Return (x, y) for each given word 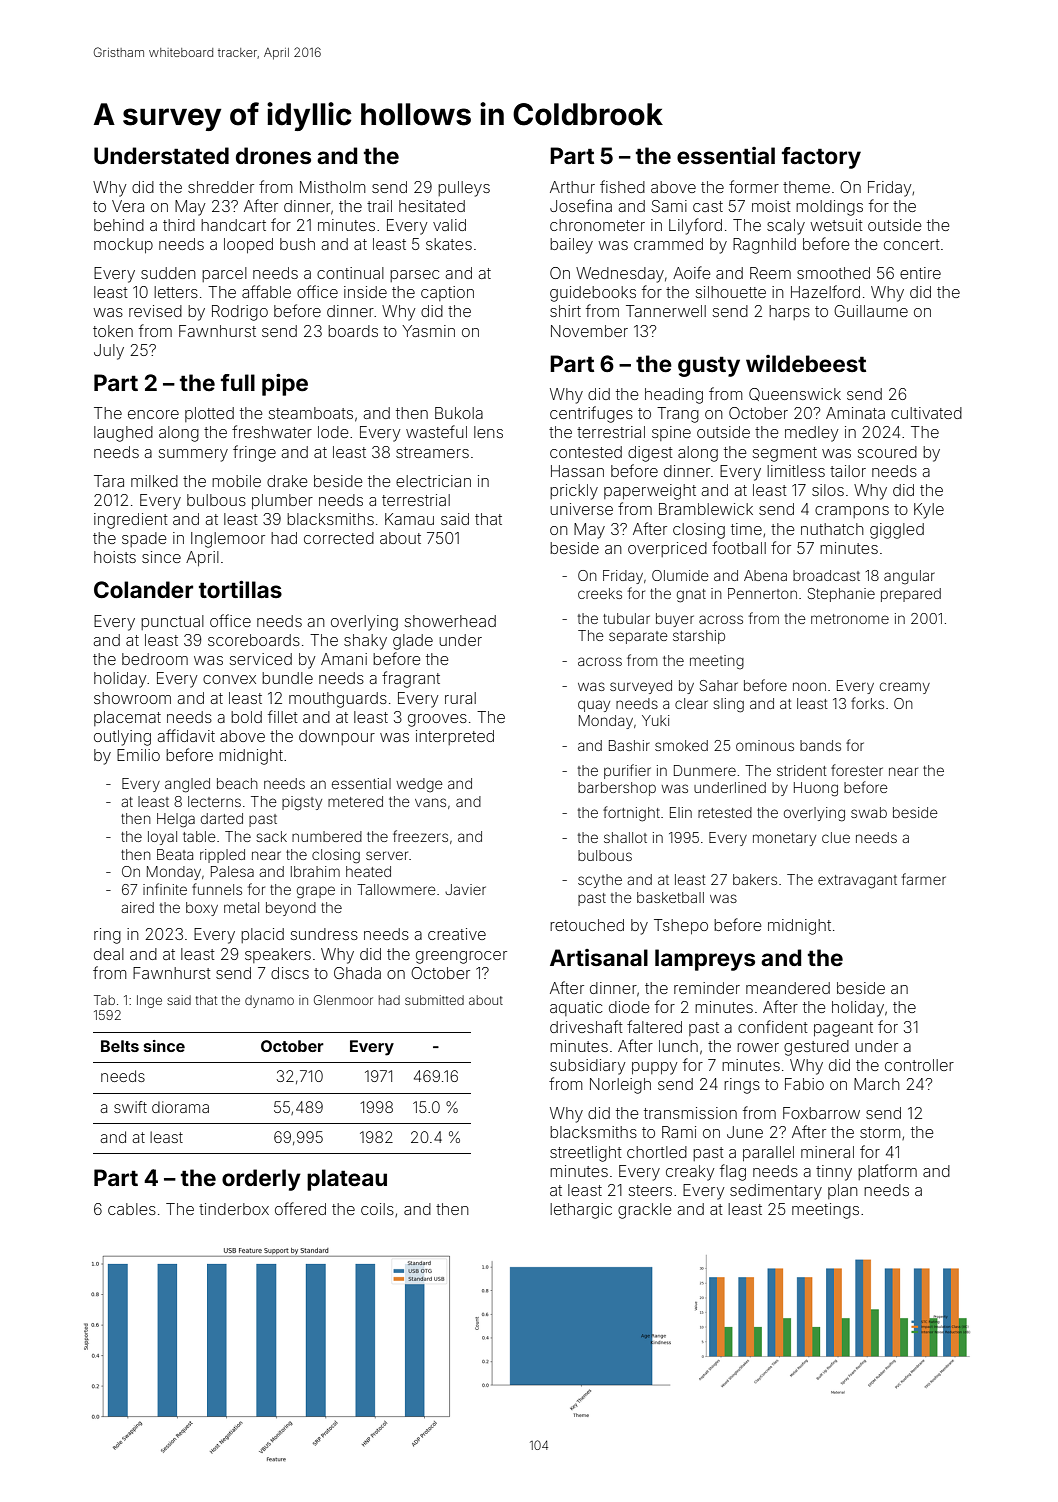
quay (594, 706)
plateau (347, 1180)
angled (187, 785)
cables (132, 1209)
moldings (829, 208)
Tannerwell (666, 311)
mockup (123, 245)
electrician (433, 481)
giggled (897, 531)
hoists (115, 557)
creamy (905, 688)
